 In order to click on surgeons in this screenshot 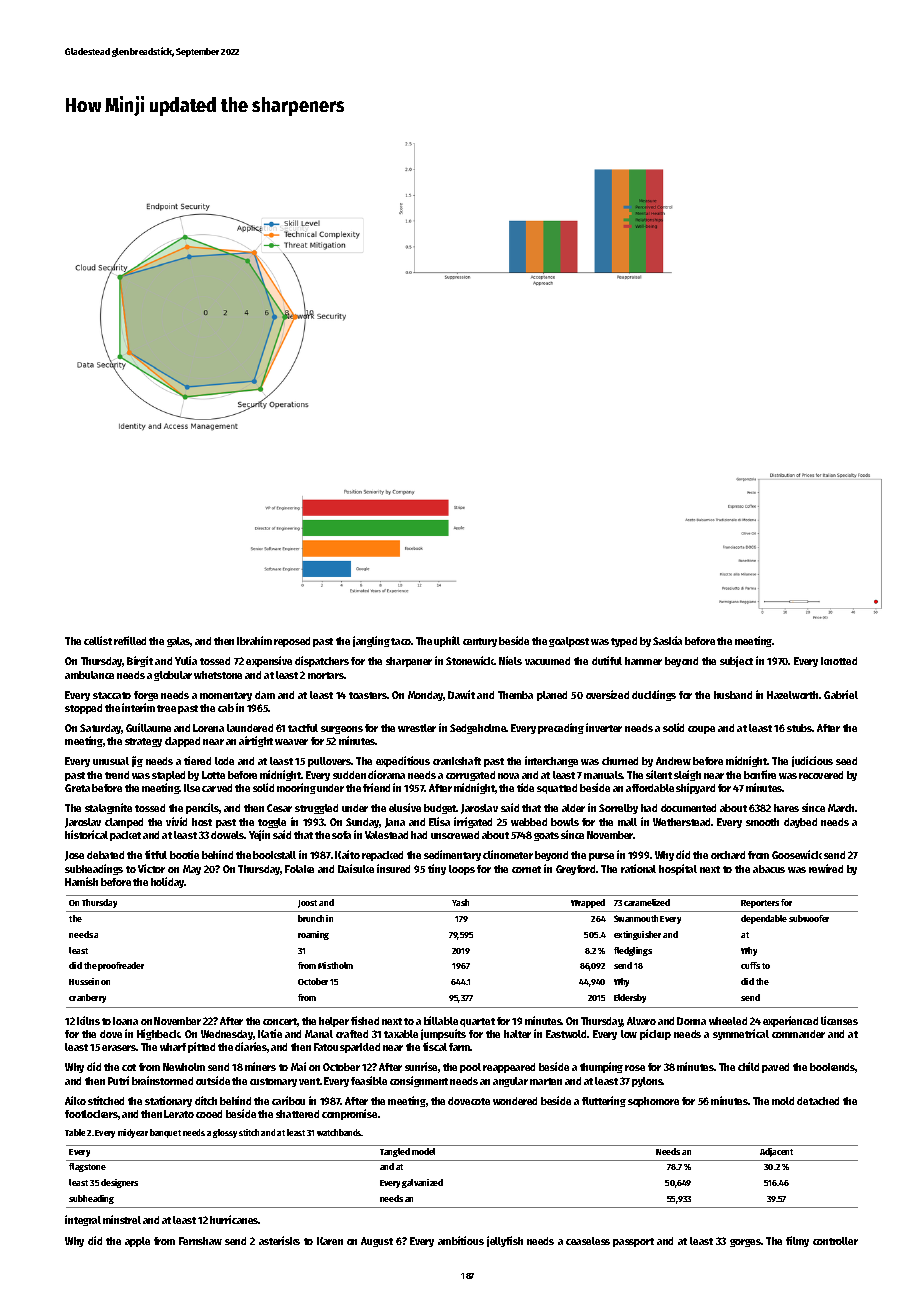, I will do `click(342, 730)`.
